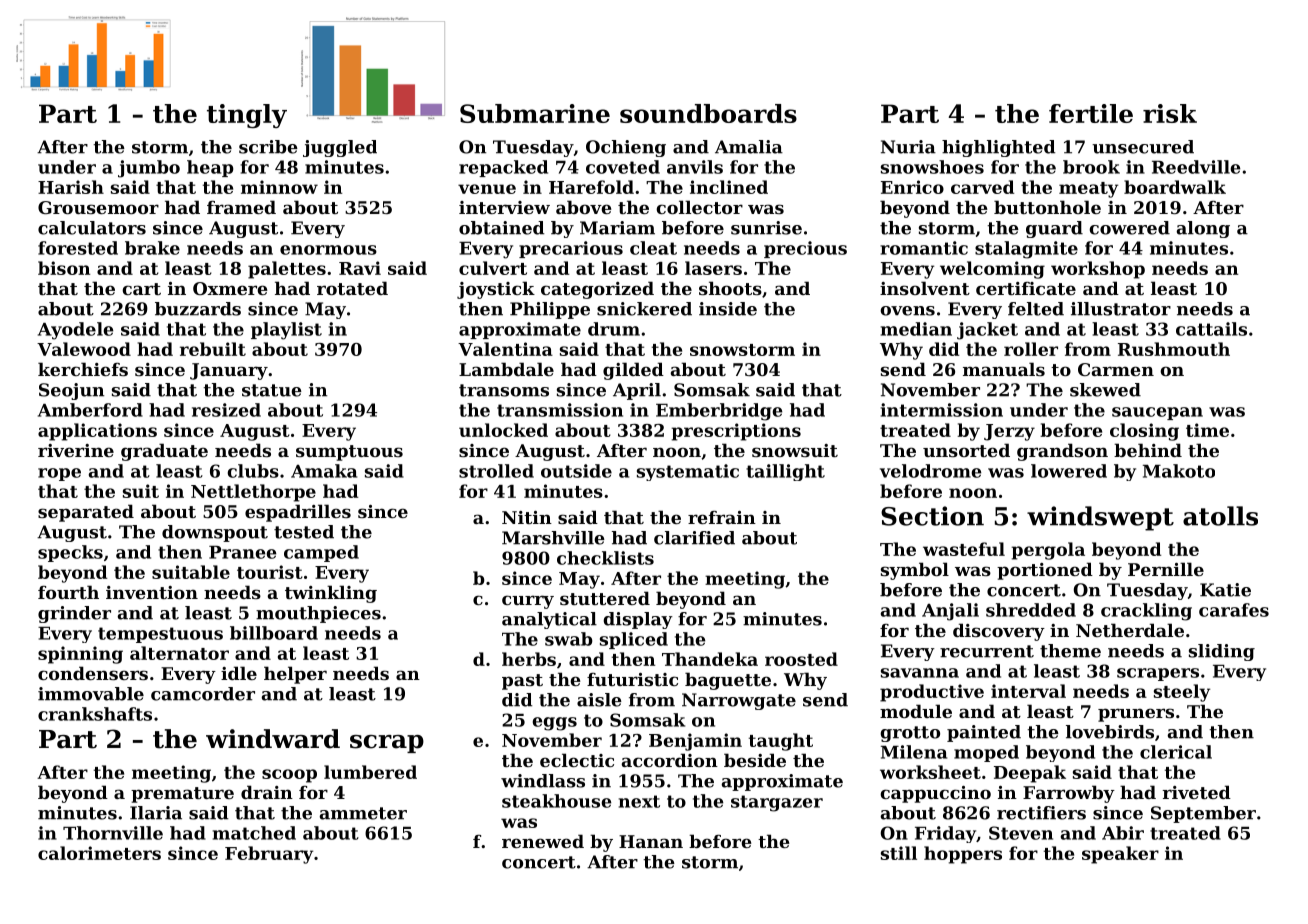 Image resolution: width=1308 pixels, height=924 pixels. What do you see at coordinates (912, 187) in the document?
I see `Enrico` at bounding box center [912, 187].
